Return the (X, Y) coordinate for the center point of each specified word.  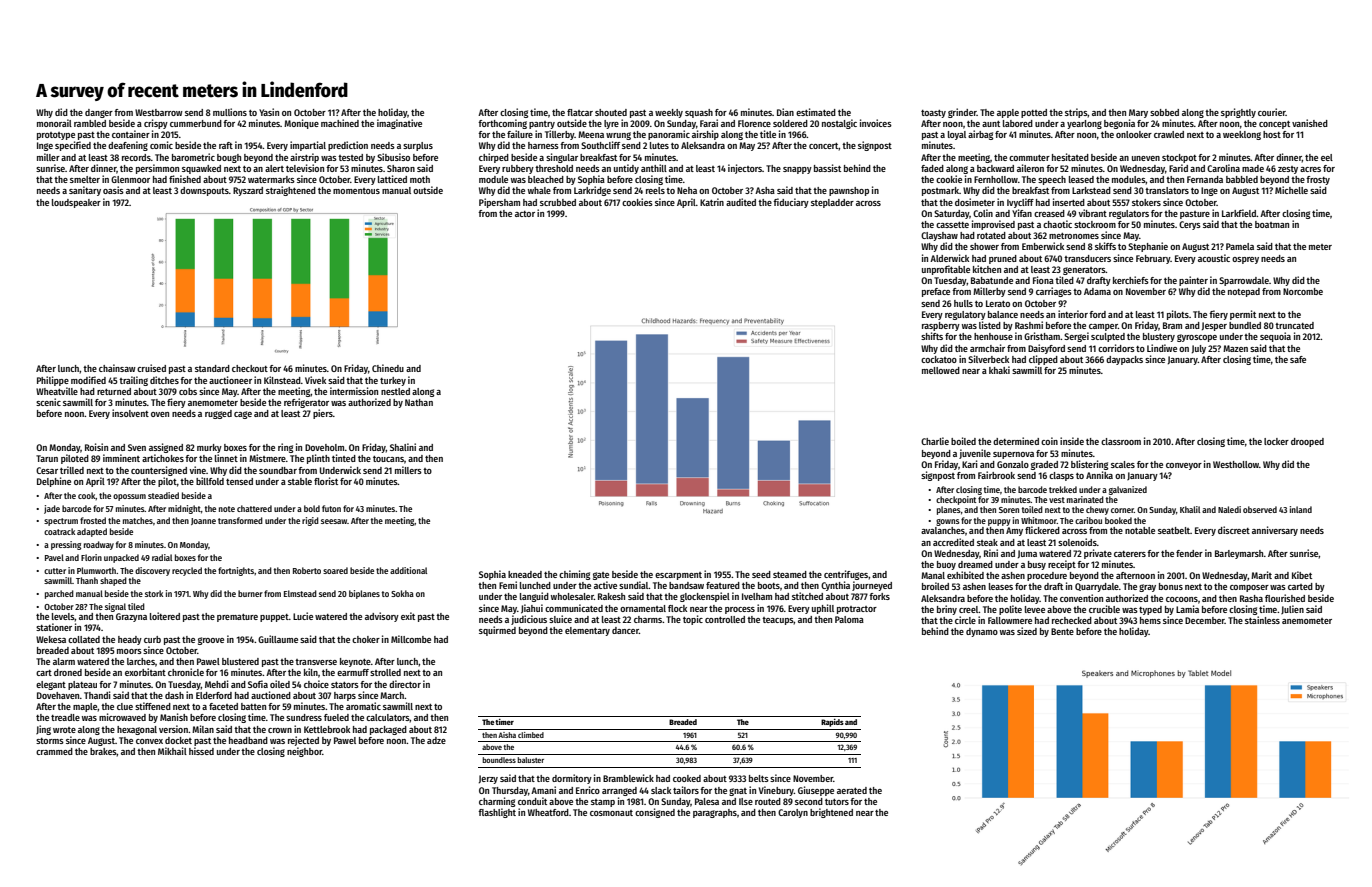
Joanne (203, 521)
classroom (1121, 441)
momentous (356, 191)
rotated (991, 235)
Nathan (419, 402)
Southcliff (600, 145)
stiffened (153, 706)
